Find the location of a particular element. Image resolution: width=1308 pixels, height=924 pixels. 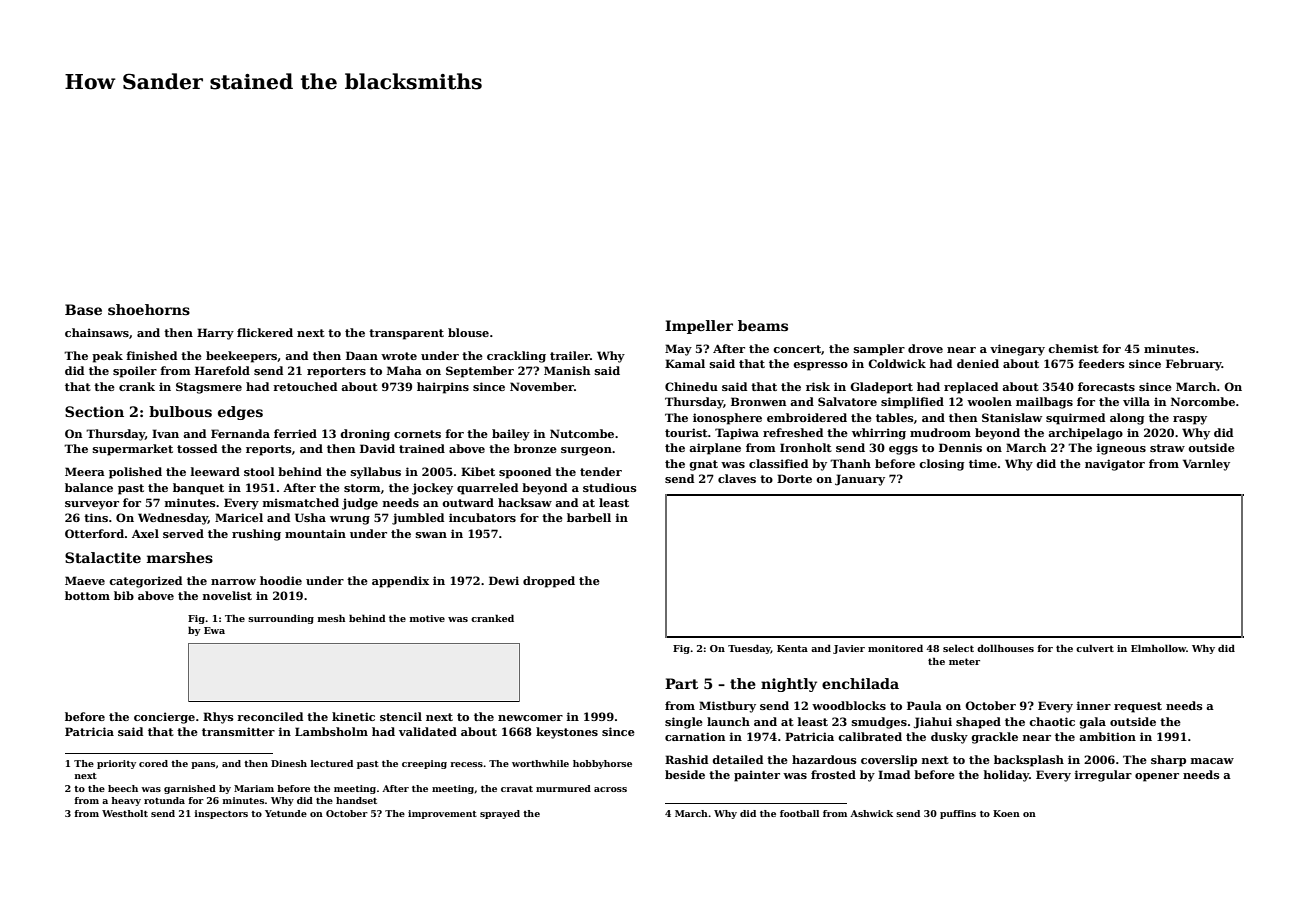

forecasts is located at coordinates (1106, 386).
